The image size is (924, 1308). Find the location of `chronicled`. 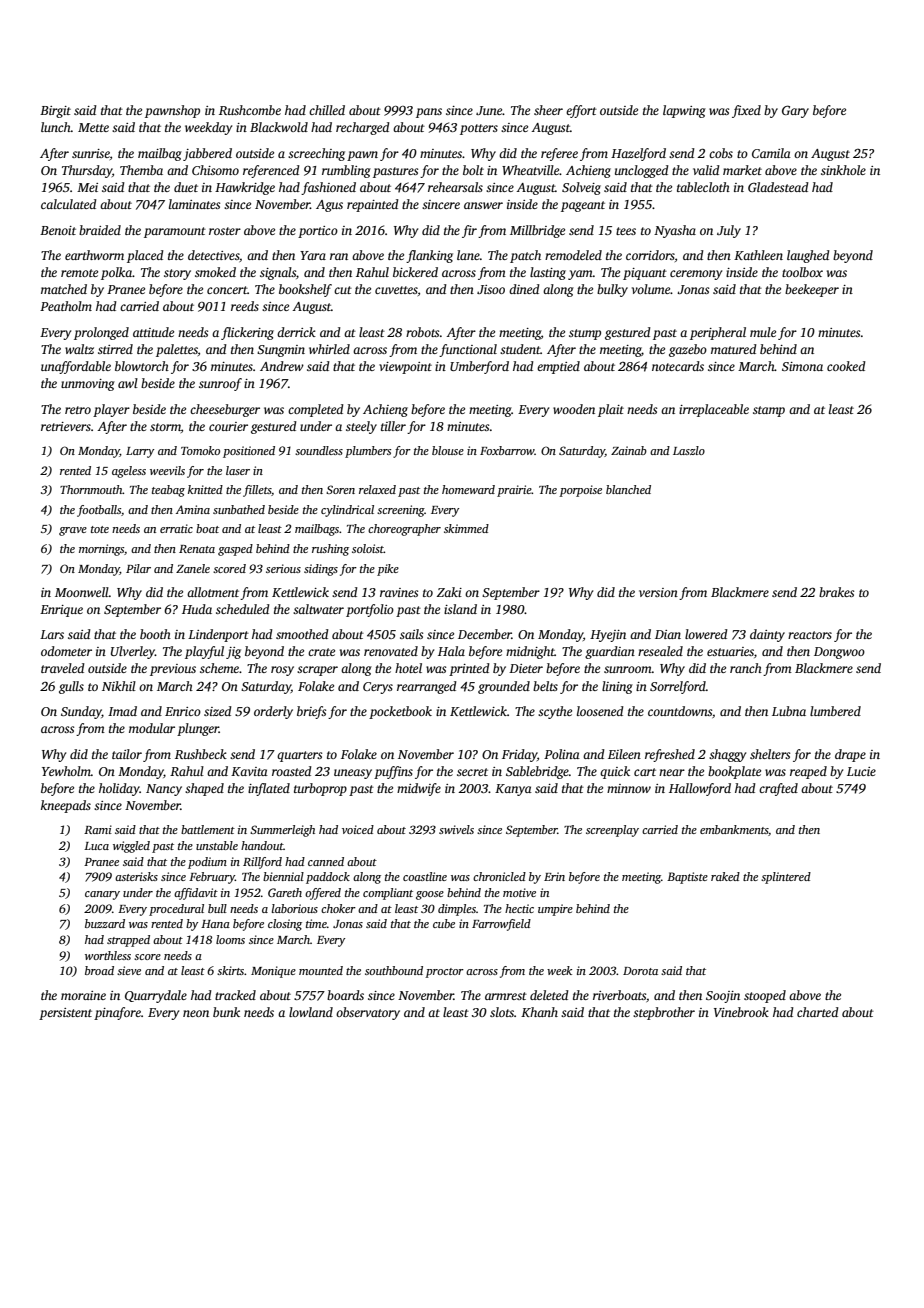

chronicled is located at coordinates (499, 876).
